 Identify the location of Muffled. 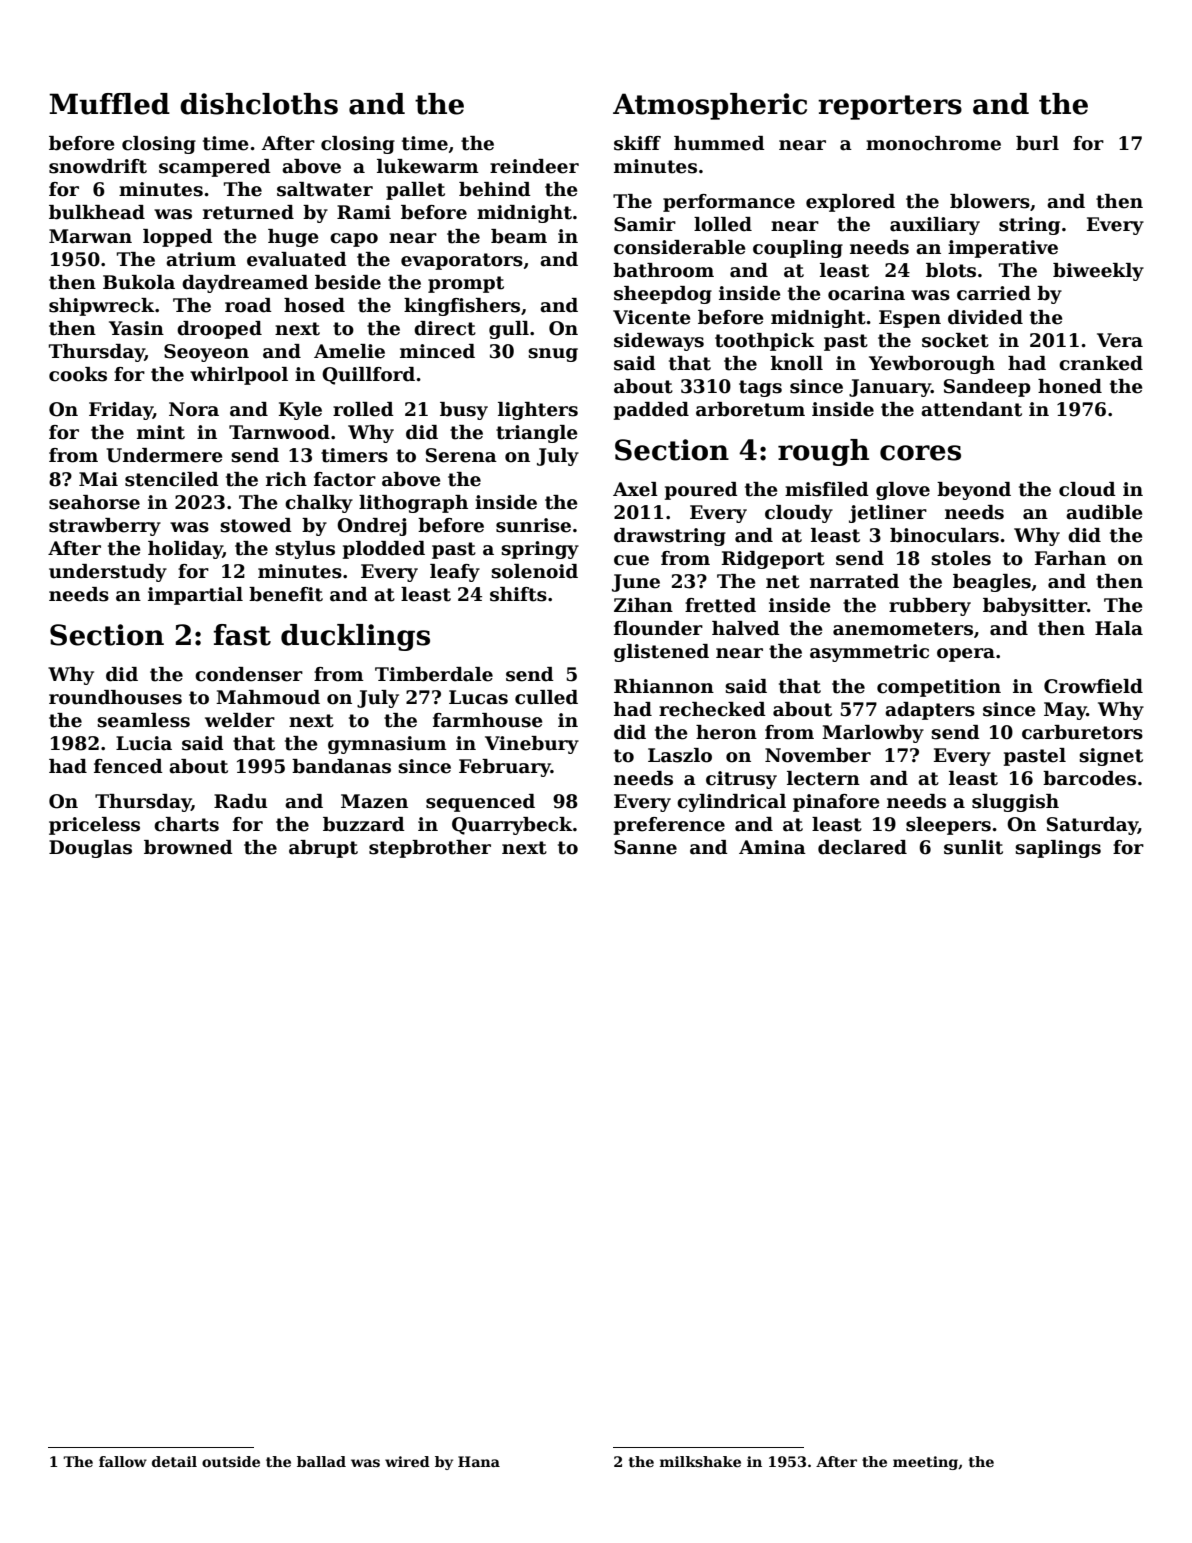
(109, 104).
